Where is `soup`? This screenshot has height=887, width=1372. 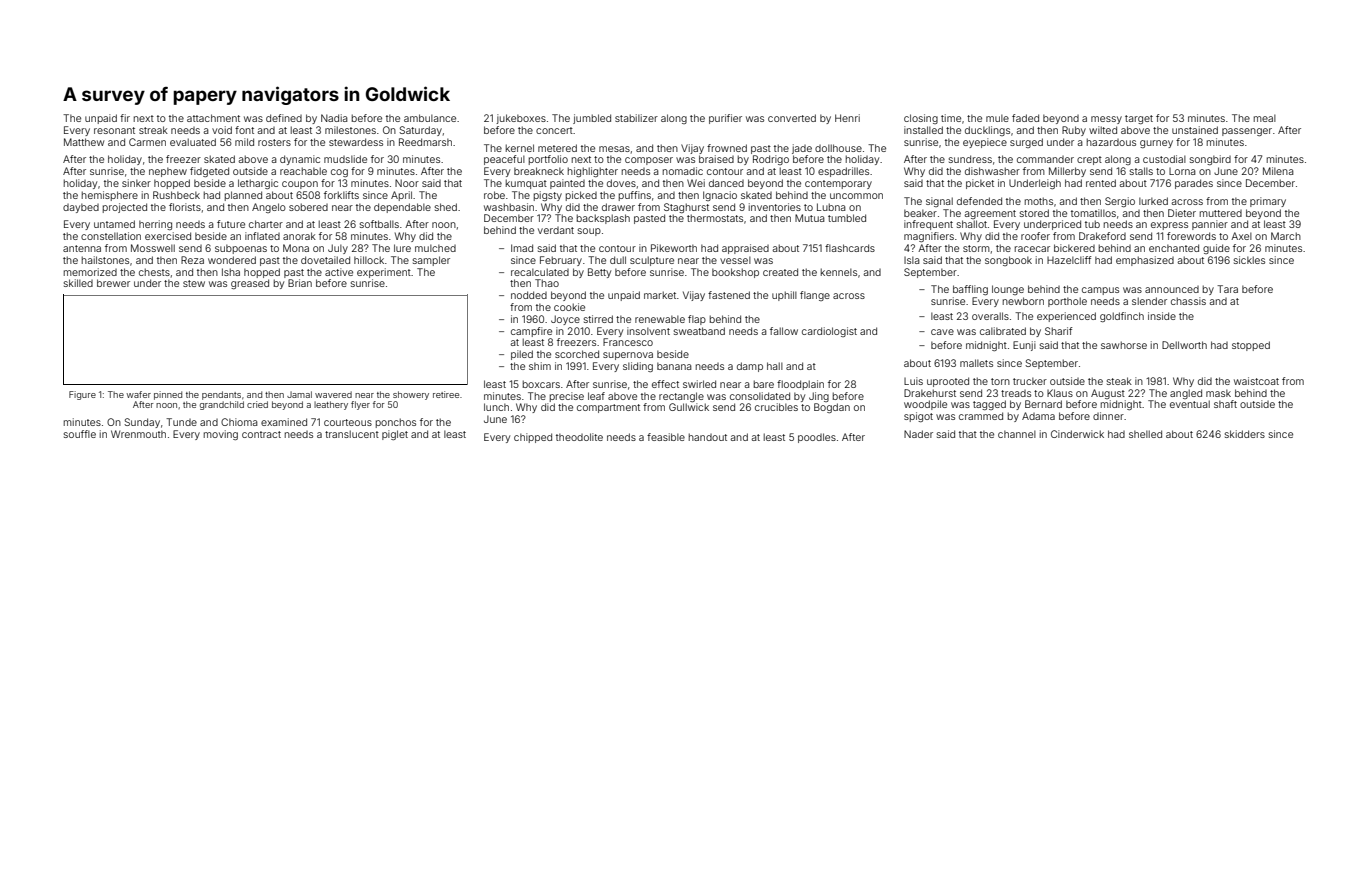
soup is located at coordinates (589, 232).
